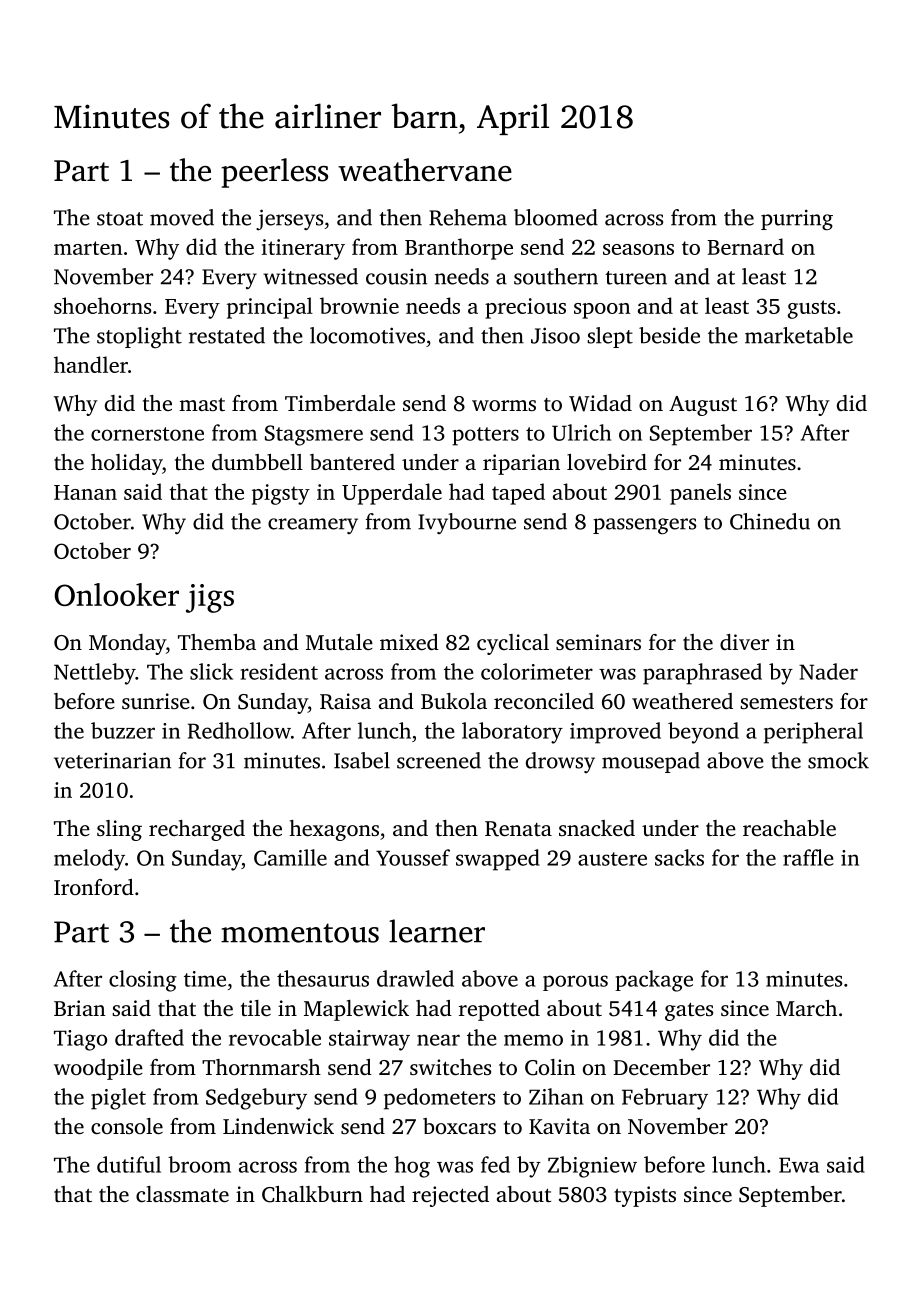 The width and height of the screenshot is (924, 1311). I want to click on brownie, so click(359, 305).
